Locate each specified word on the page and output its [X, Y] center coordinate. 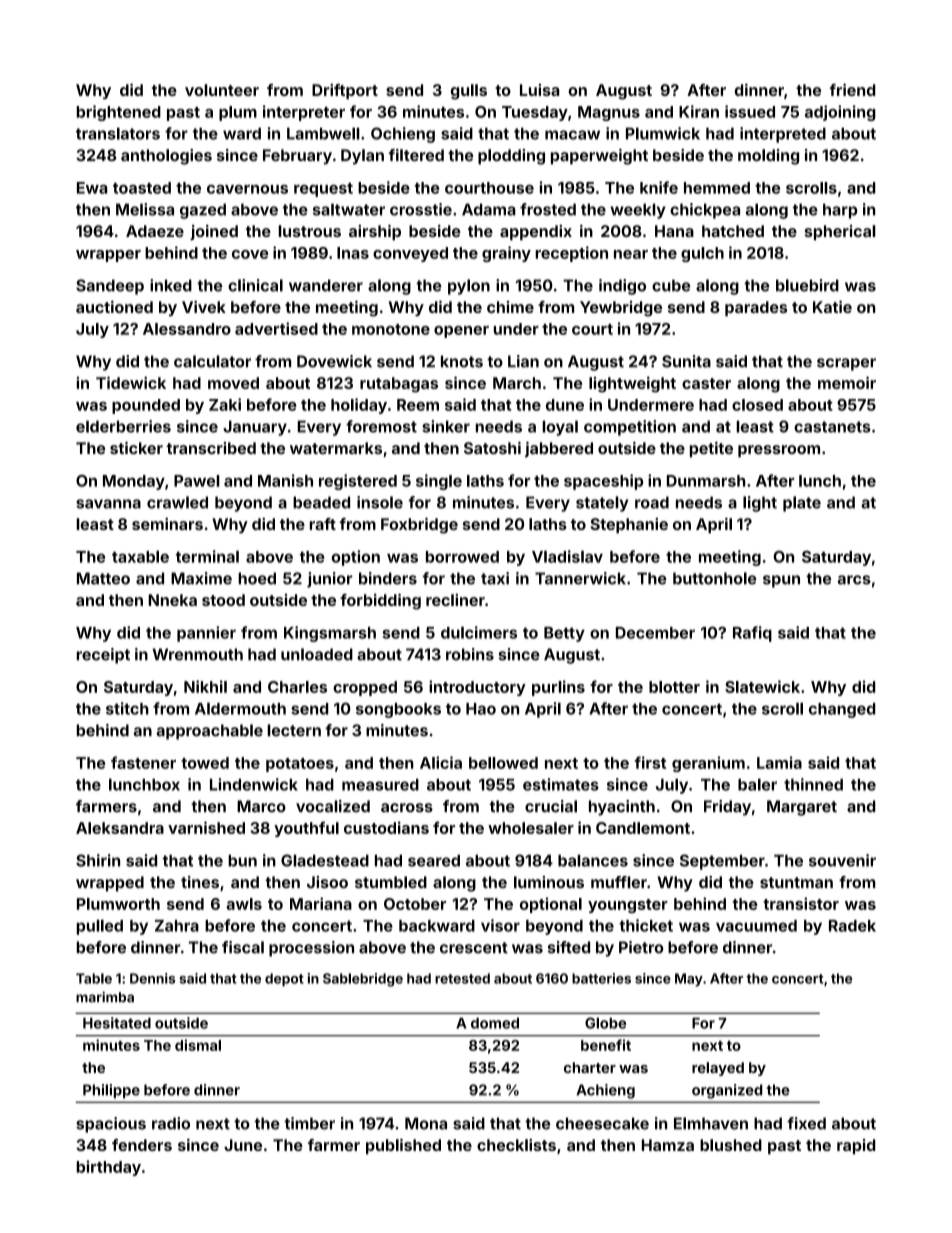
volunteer [222, 90]
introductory [477, 688]
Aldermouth [240, 708]
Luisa [539, 90]
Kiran [699, 111]
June [243, 1145]
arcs [854, 580]
